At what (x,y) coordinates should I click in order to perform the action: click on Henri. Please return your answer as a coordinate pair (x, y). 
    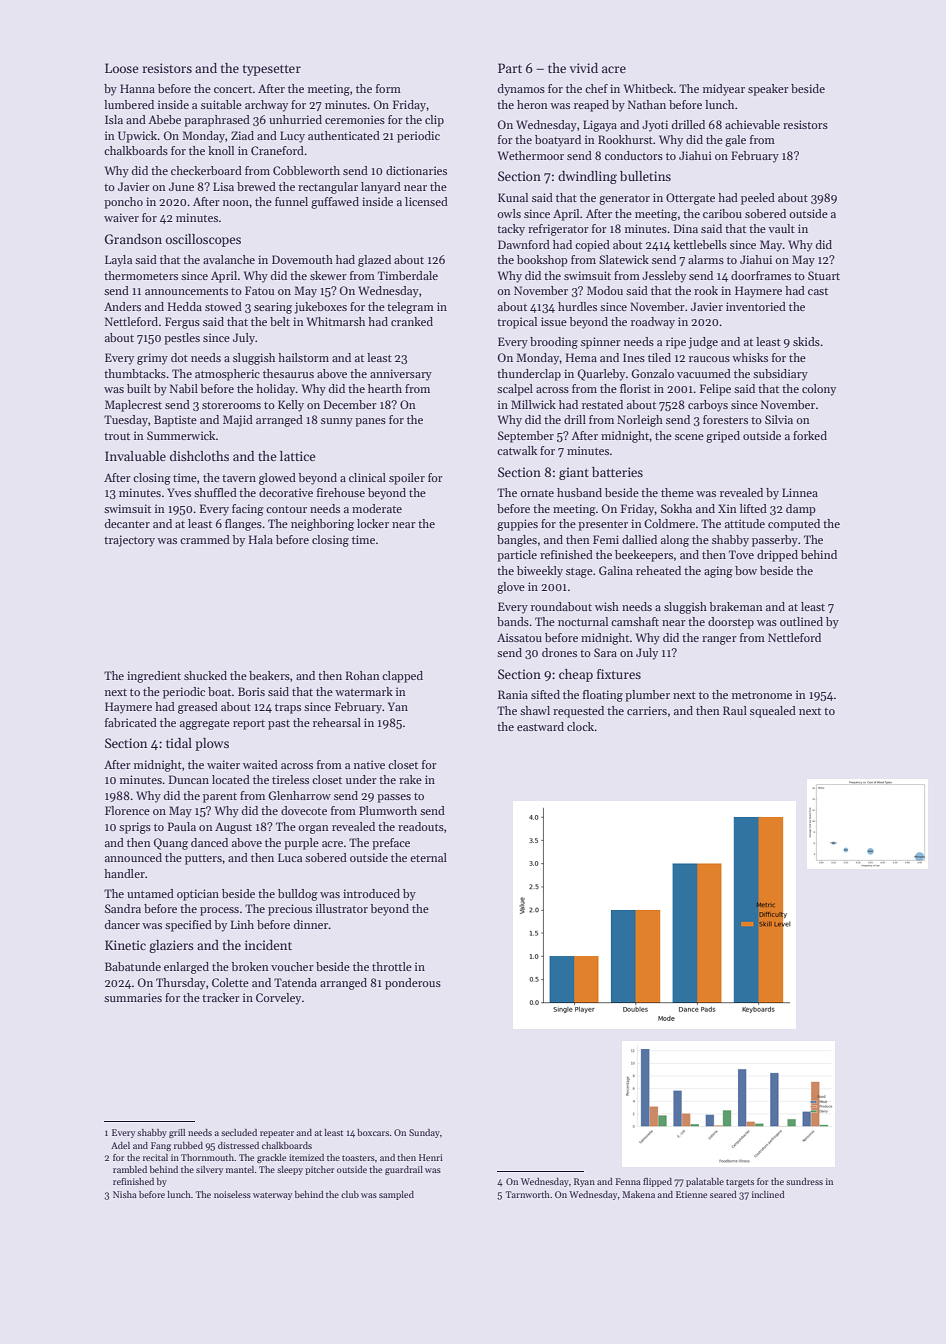
    Looking at the image, I should click on (431, 1157).
